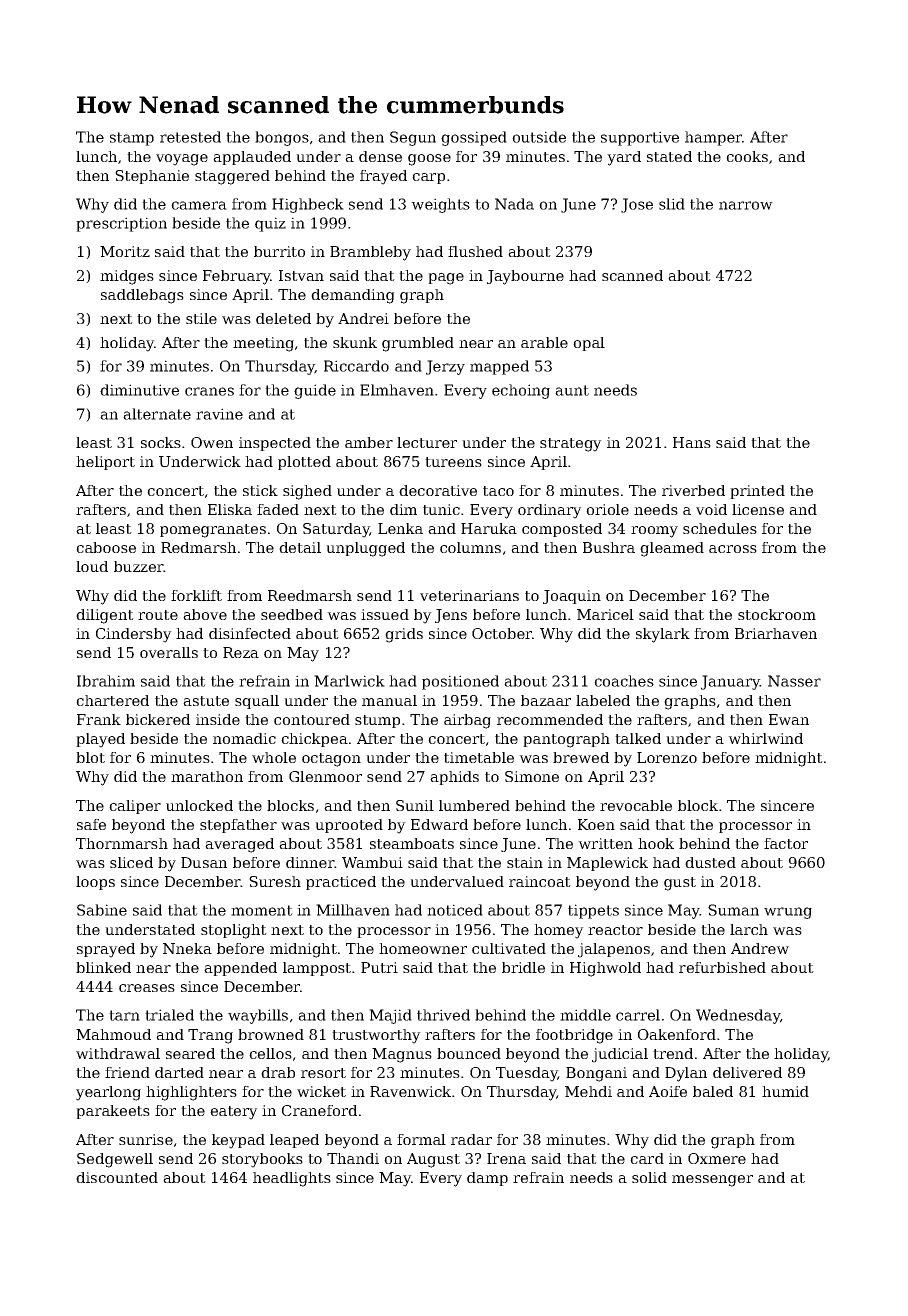 The height and width of the document is (1316, 908). I want to click on Edward, so click(439, 824).
